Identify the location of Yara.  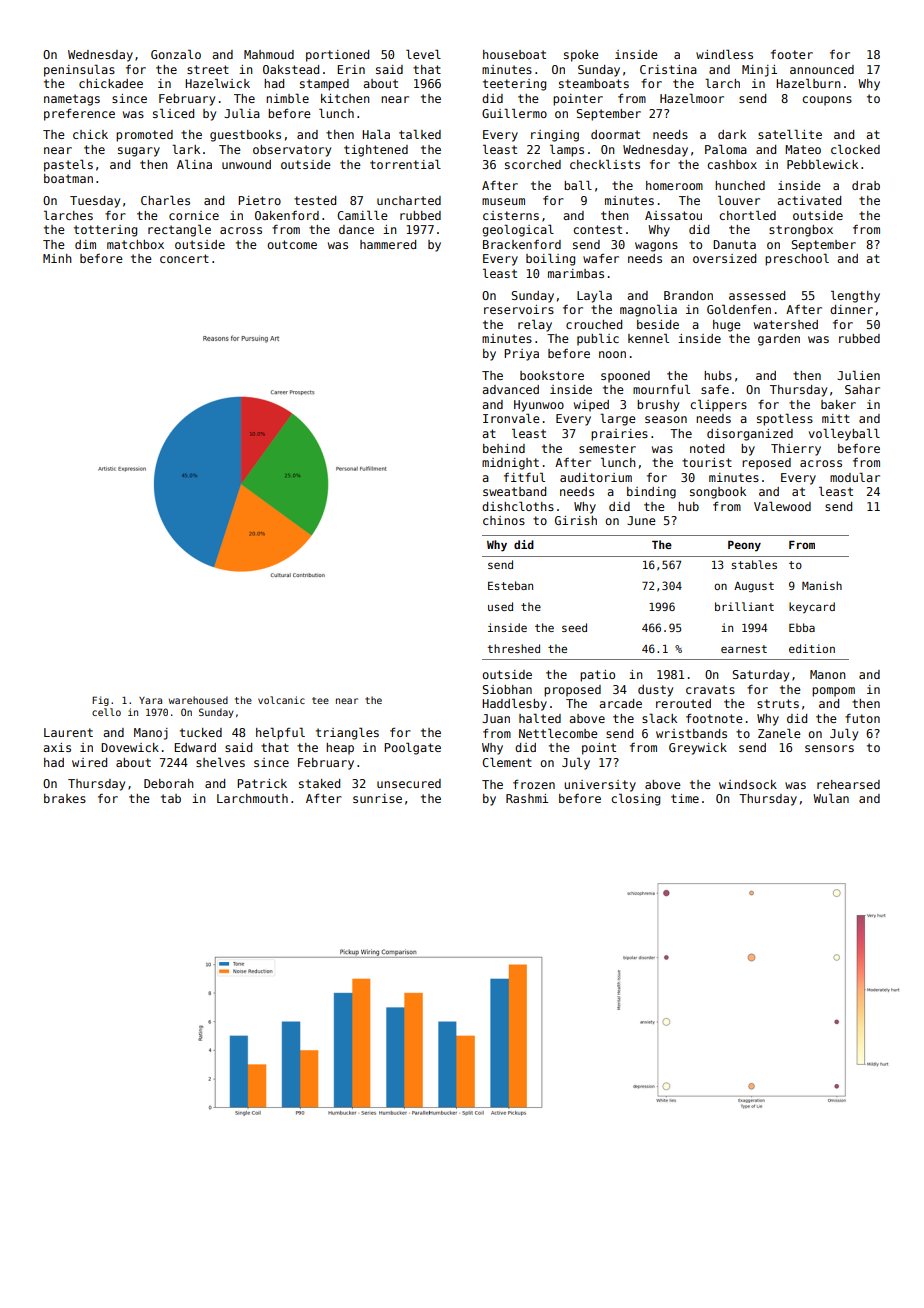
(150, 700).
